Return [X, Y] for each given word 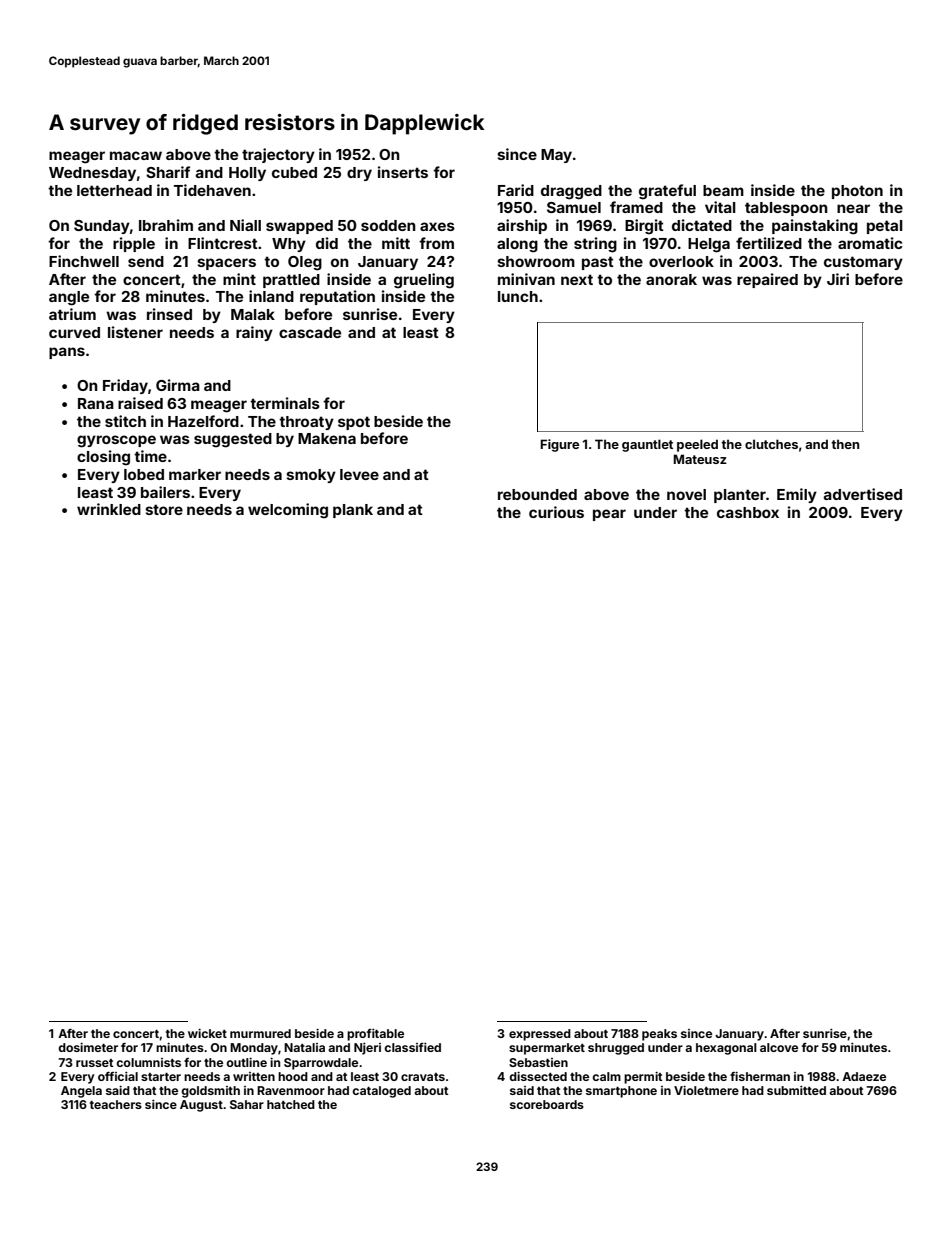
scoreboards [547, 1104]
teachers [116, 1104]
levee [359, 474]
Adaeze [864, 1076]
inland [271, 296]
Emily [797, 495]
